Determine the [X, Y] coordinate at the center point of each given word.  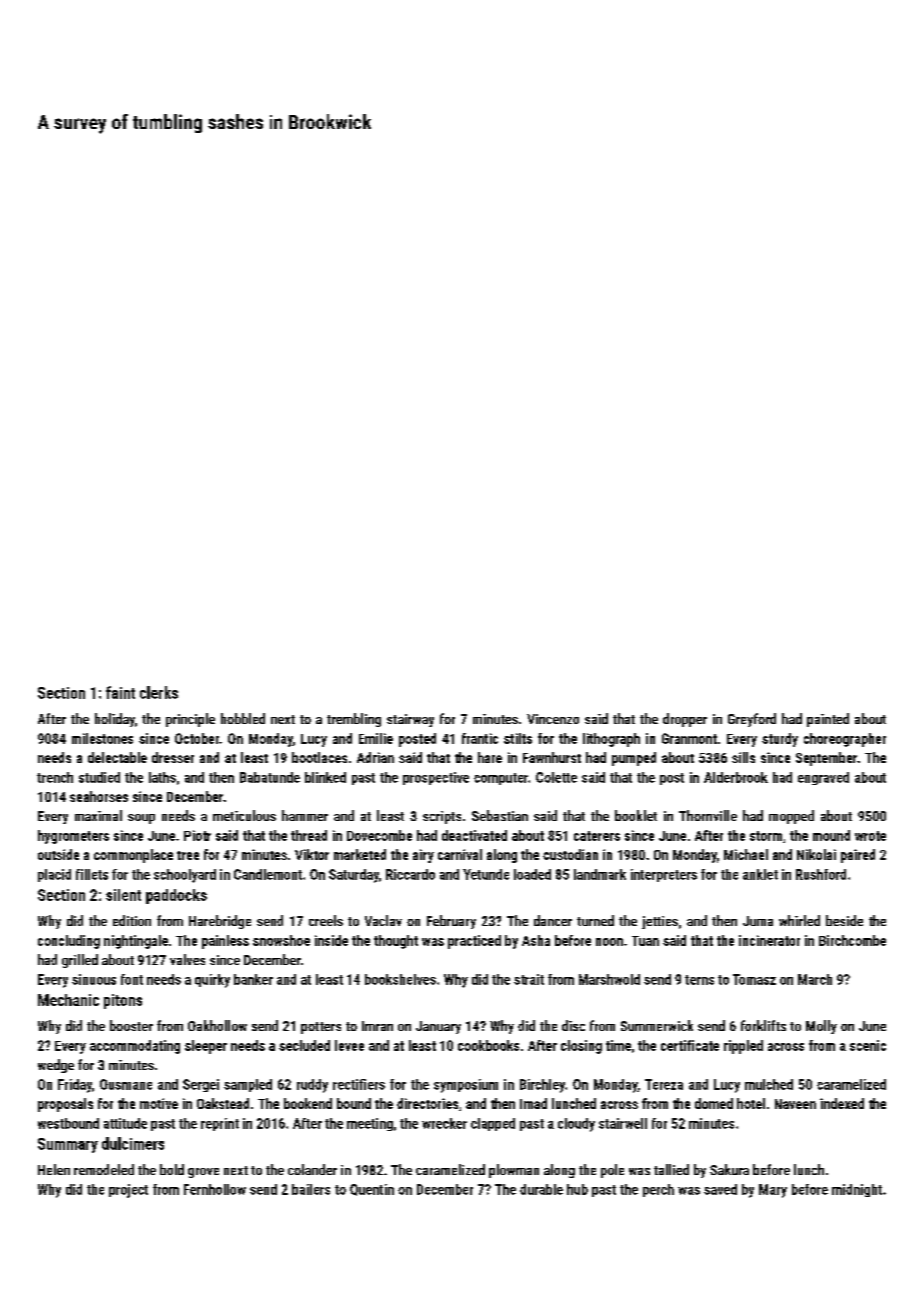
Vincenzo [553, 719]
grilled [80, 961]
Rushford [821, 874]
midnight [857, 1190]
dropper [685, 720]
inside [331, 940]
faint [120, 692]
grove [203, 1173]
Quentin [372, 1190]
